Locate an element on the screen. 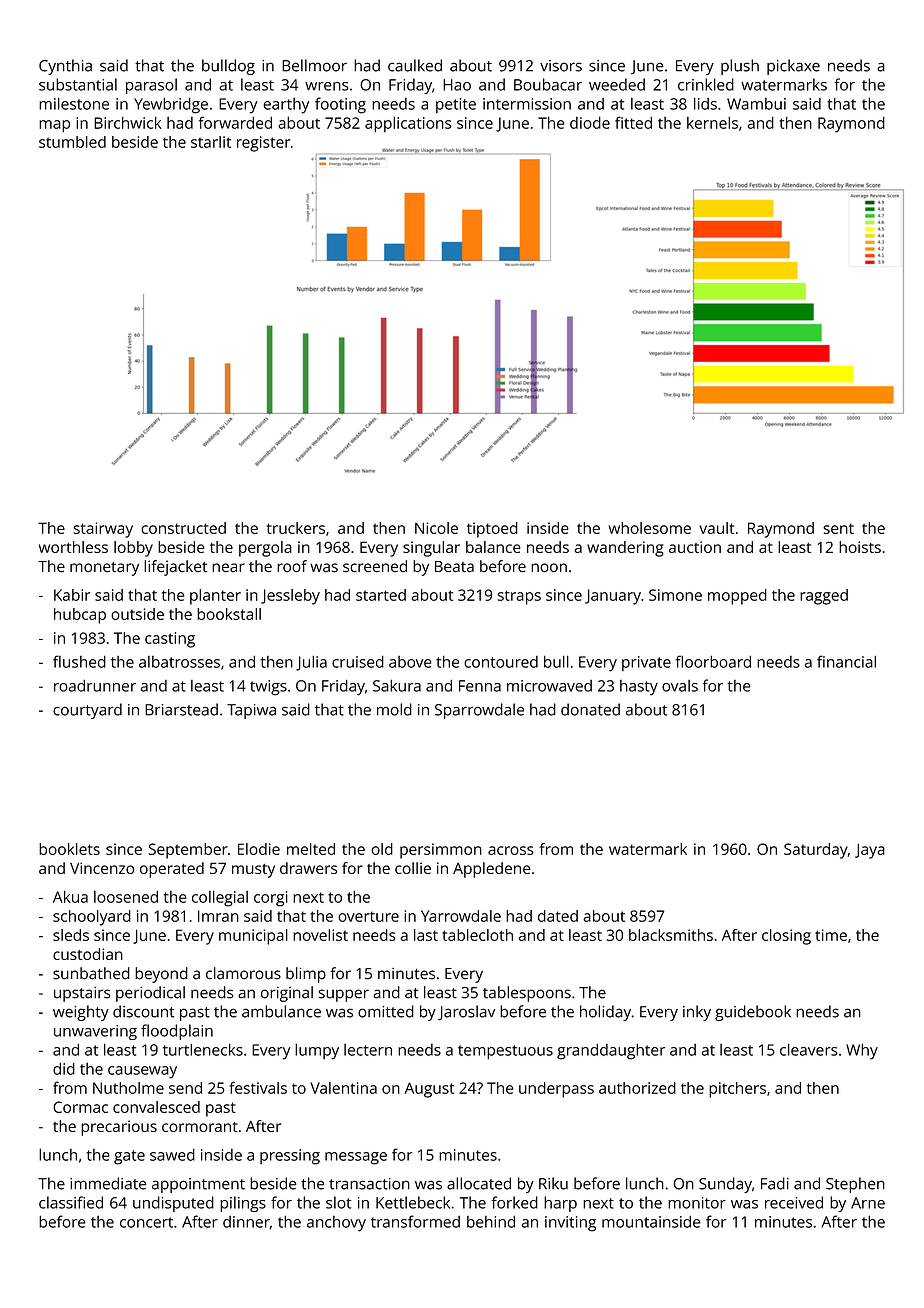 The image size is (924, 1308). Cormac is located at coordinates (80, 1107).
